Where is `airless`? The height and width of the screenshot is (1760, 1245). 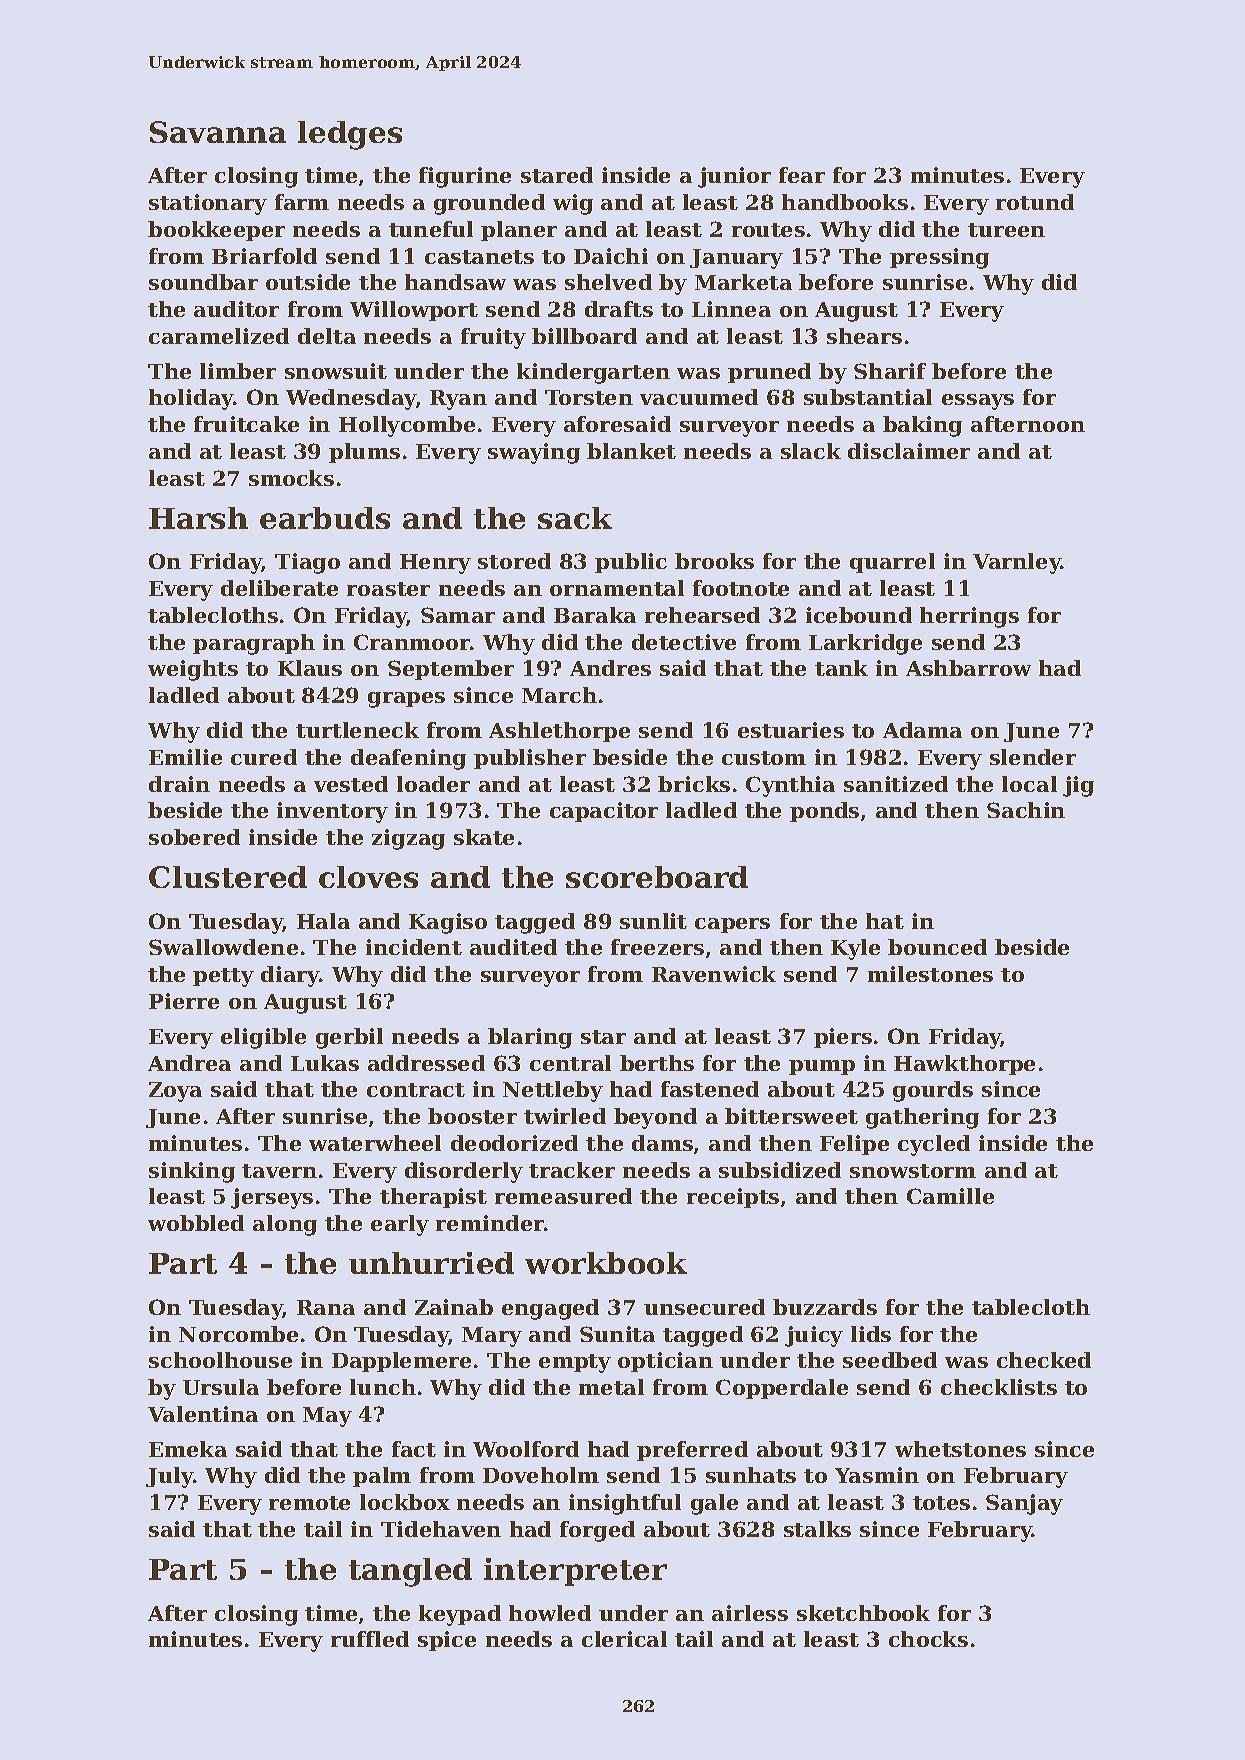 airless is located at coordinates (750, 1613).
